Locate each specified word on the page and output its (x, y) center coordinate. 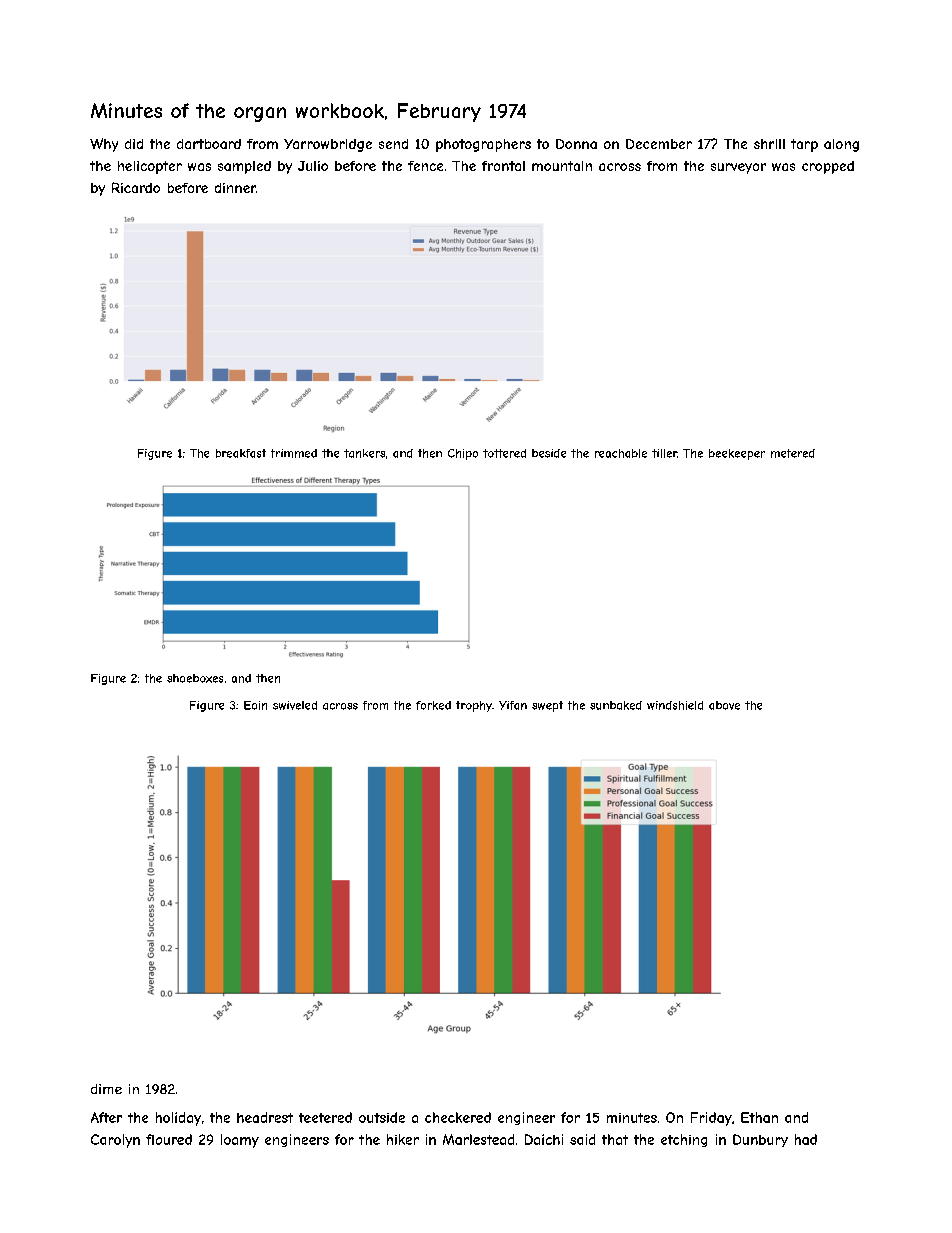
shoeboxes (195, 678)
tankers (364, 453)
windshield (675, 705)
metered (793, 453)
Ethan (759, 1117)
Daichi (544, 1139)
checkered (458, 1117)
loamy (240, 1141)
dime (106, 1089)
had (806, 1139)
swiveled (295, 705)
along (841, 145)
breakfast (241, 453)
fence (425, 166)
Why (104, 145)
